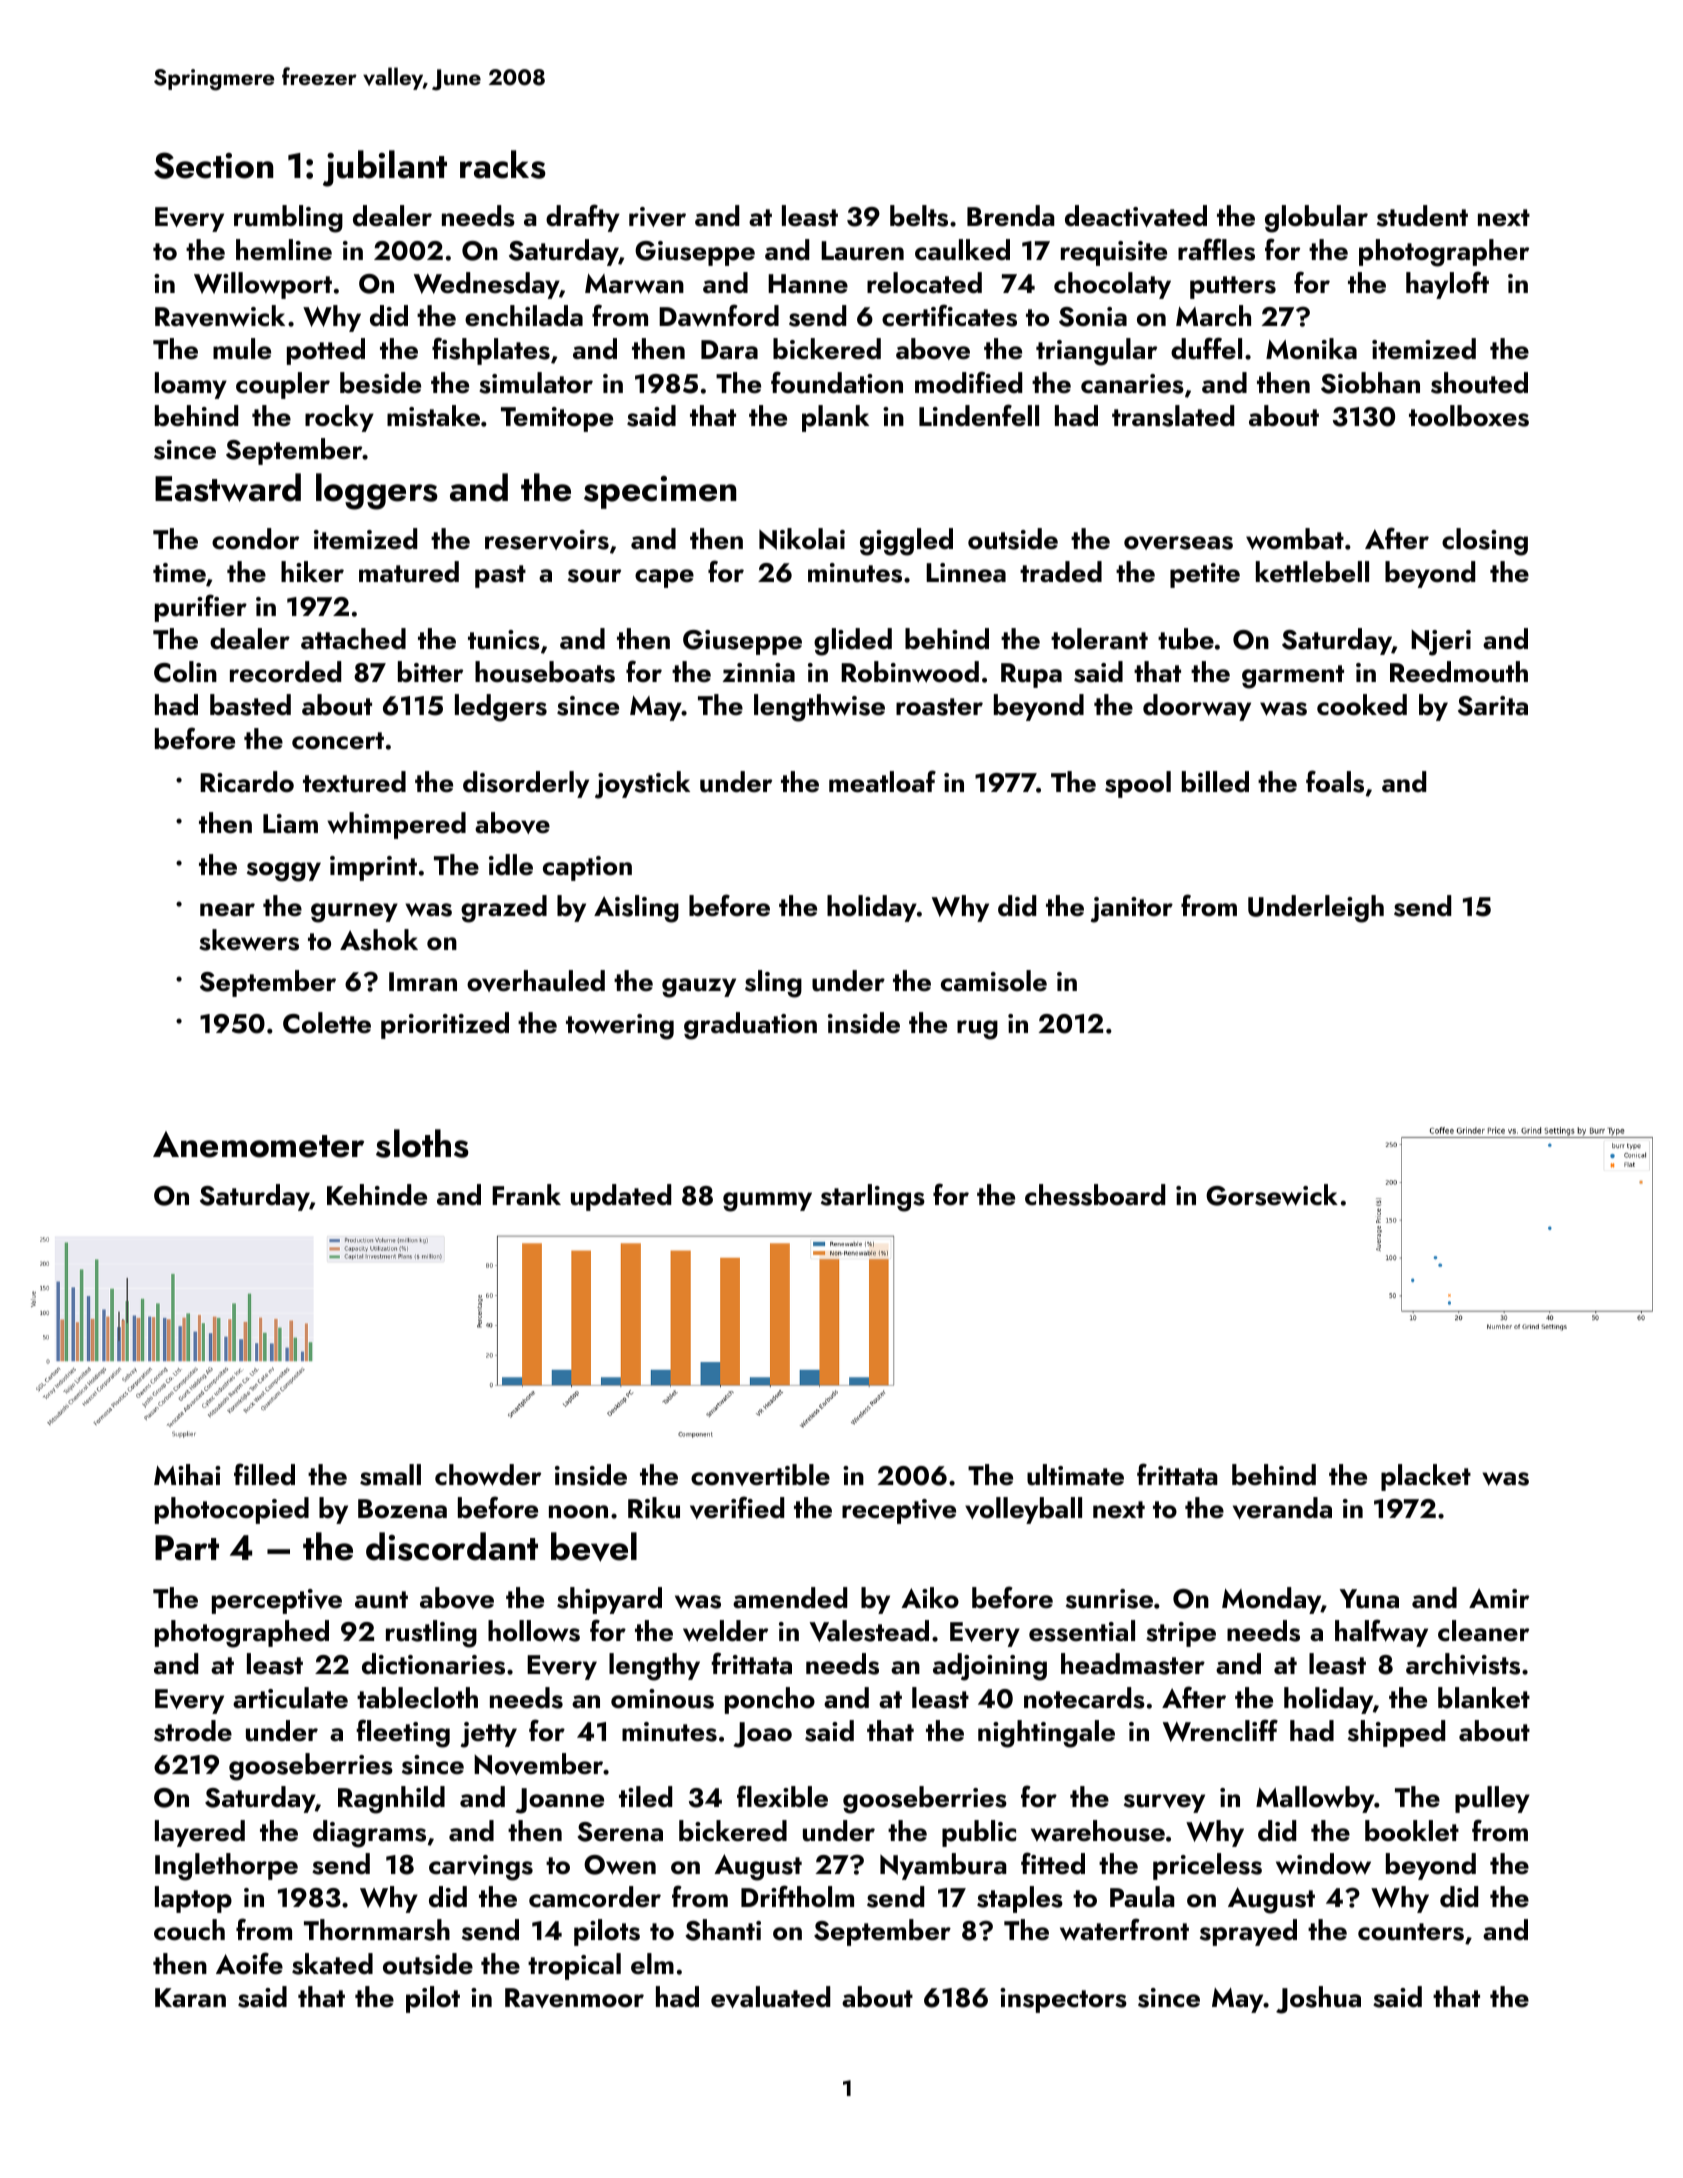 Image resolution: width=1683 pixels, height=2178 pixels. Describe the element at coordinates (385, 168) in the screenshot. I see `jubilant` at that location.
